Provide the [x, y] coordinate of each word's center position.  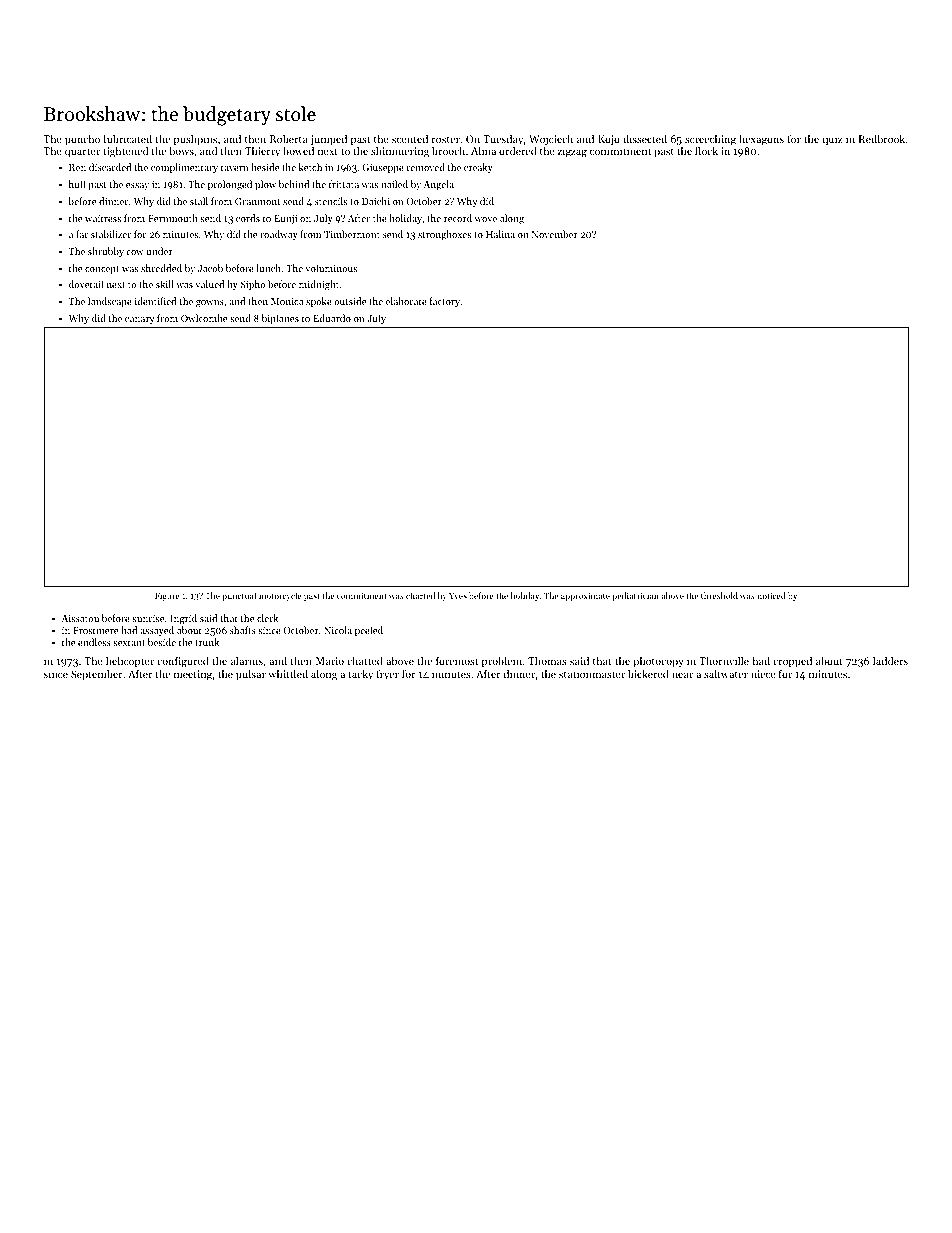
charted [420, 595]
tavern [234, 168]
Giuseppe [383, 168]
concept [102, 270]
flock [706, 150]
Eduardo [332, 318]
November [555, 234]
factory [445, 302]
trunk [207, 642]
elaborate [406, 301]
